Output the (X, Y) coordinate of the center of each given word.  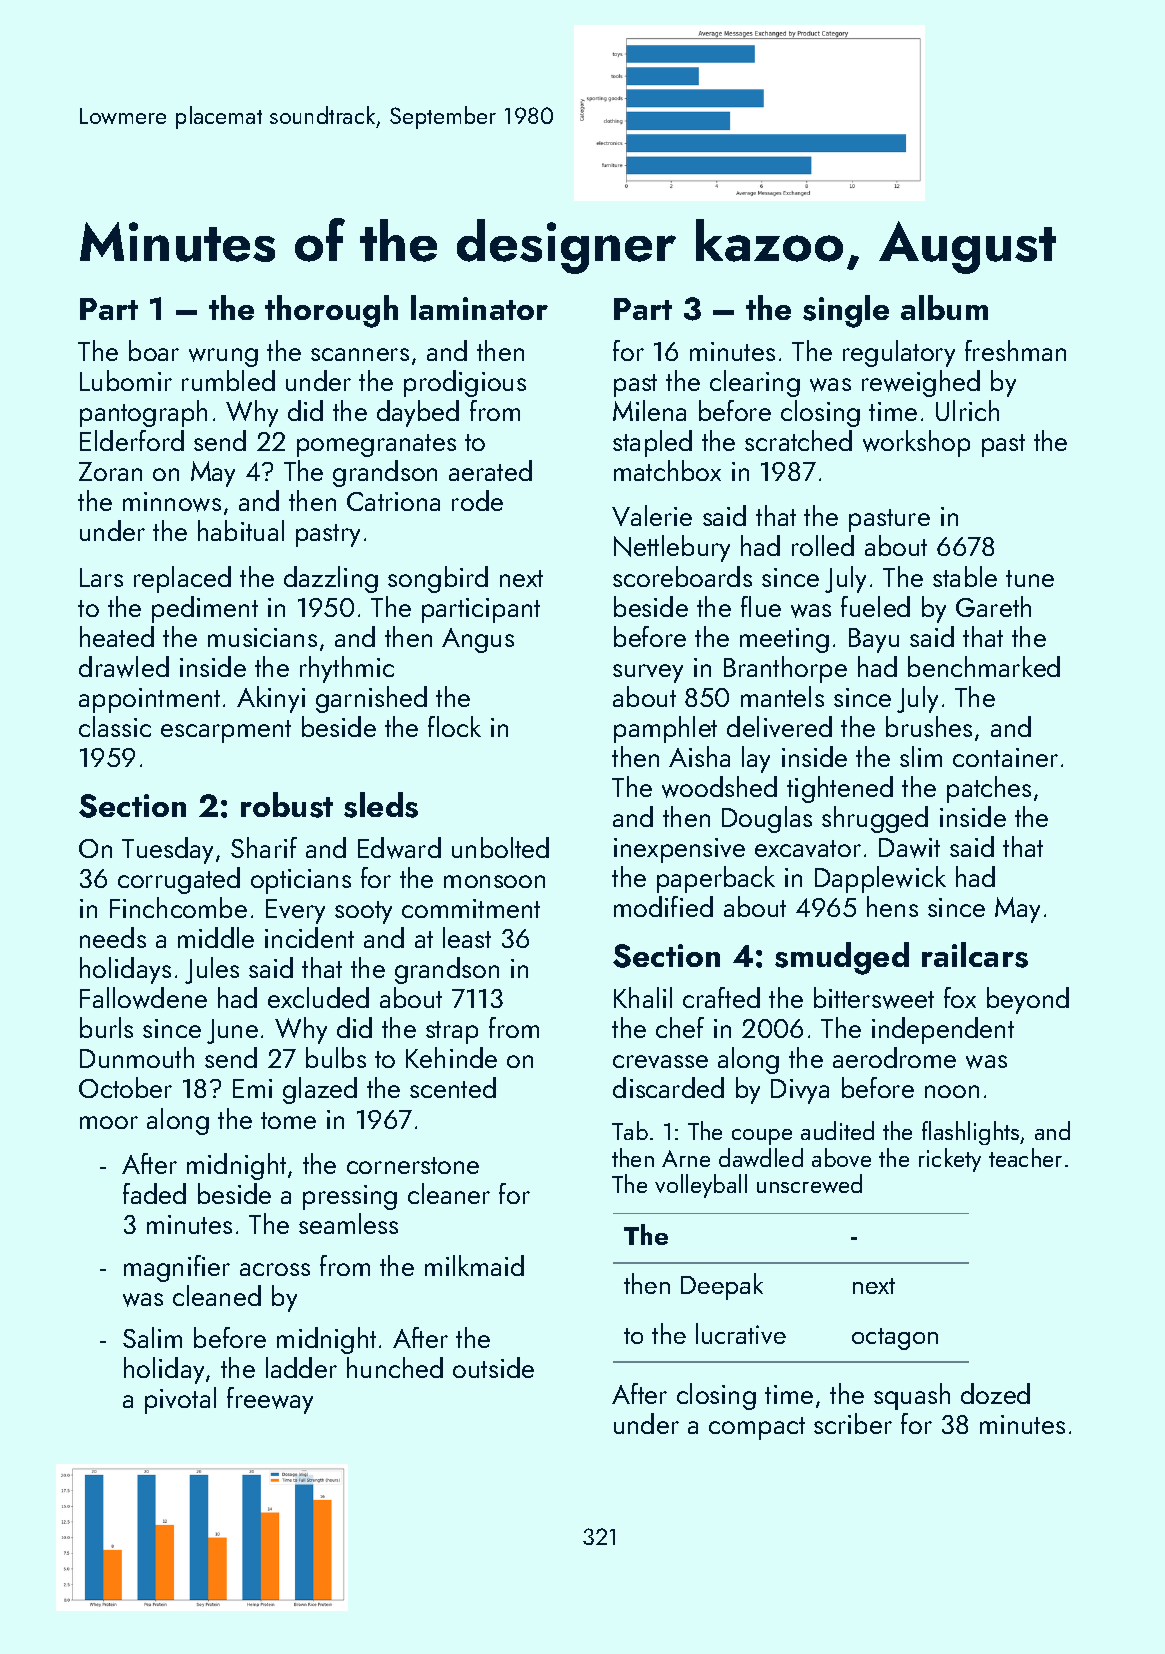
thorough (331, 311)
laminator (479, 307)
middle (216, 937)
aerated (490, 470)
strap (452, 1032)
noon (952, 1091)
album (944, 307)
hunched (395, 1367)
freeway (270, 1400)
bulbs (336, 1057)
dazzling (331, 579)
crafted (721, 997)
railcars (975, 955)
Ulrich (967, 410)
